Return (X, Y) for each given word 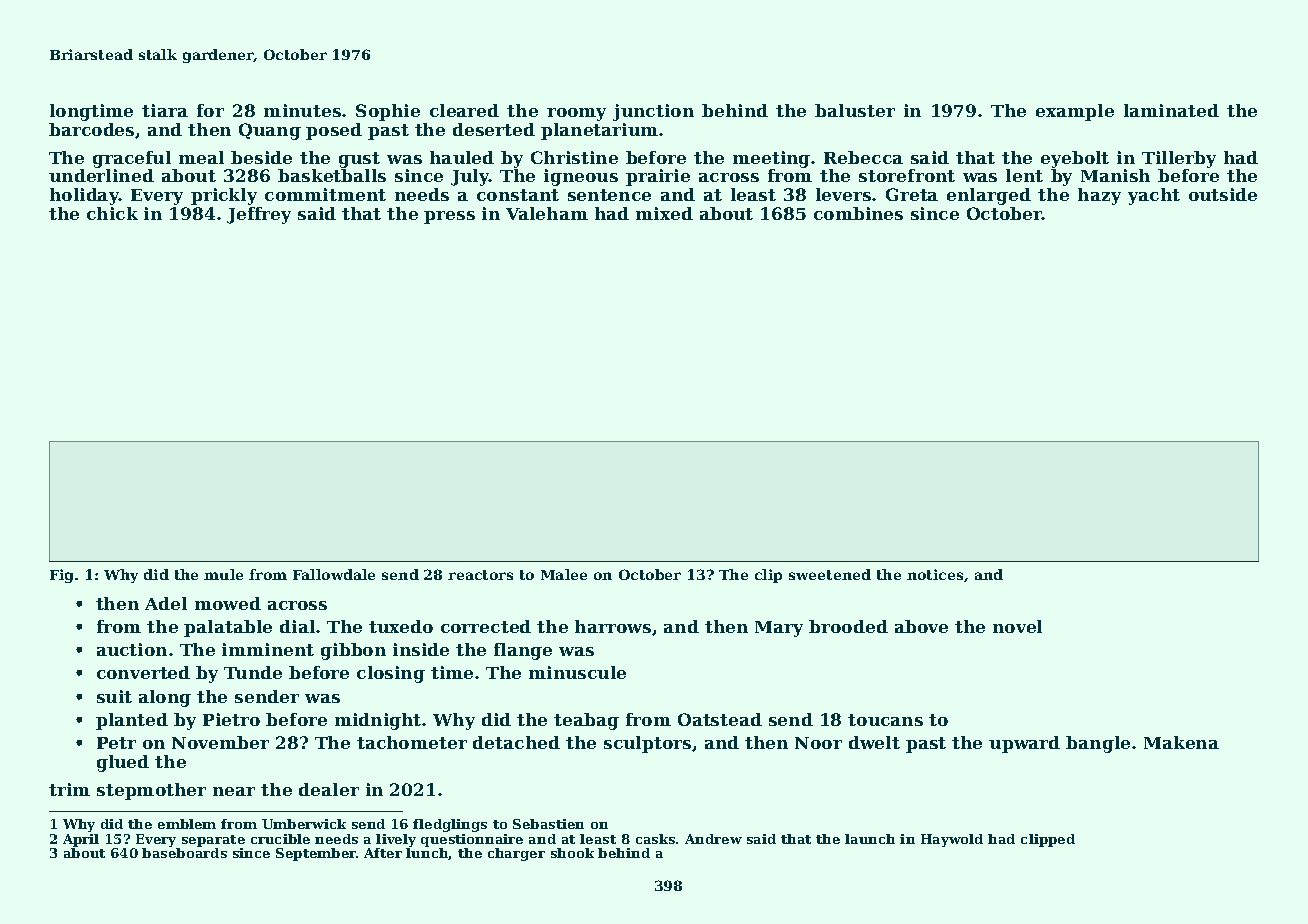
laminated (1171, 110)
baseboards (184, 853)
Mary (779, 629)
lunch (427, 854)
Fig (61, 576)
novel (1017, 626)
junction (653, 112)
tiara (165, 110)
